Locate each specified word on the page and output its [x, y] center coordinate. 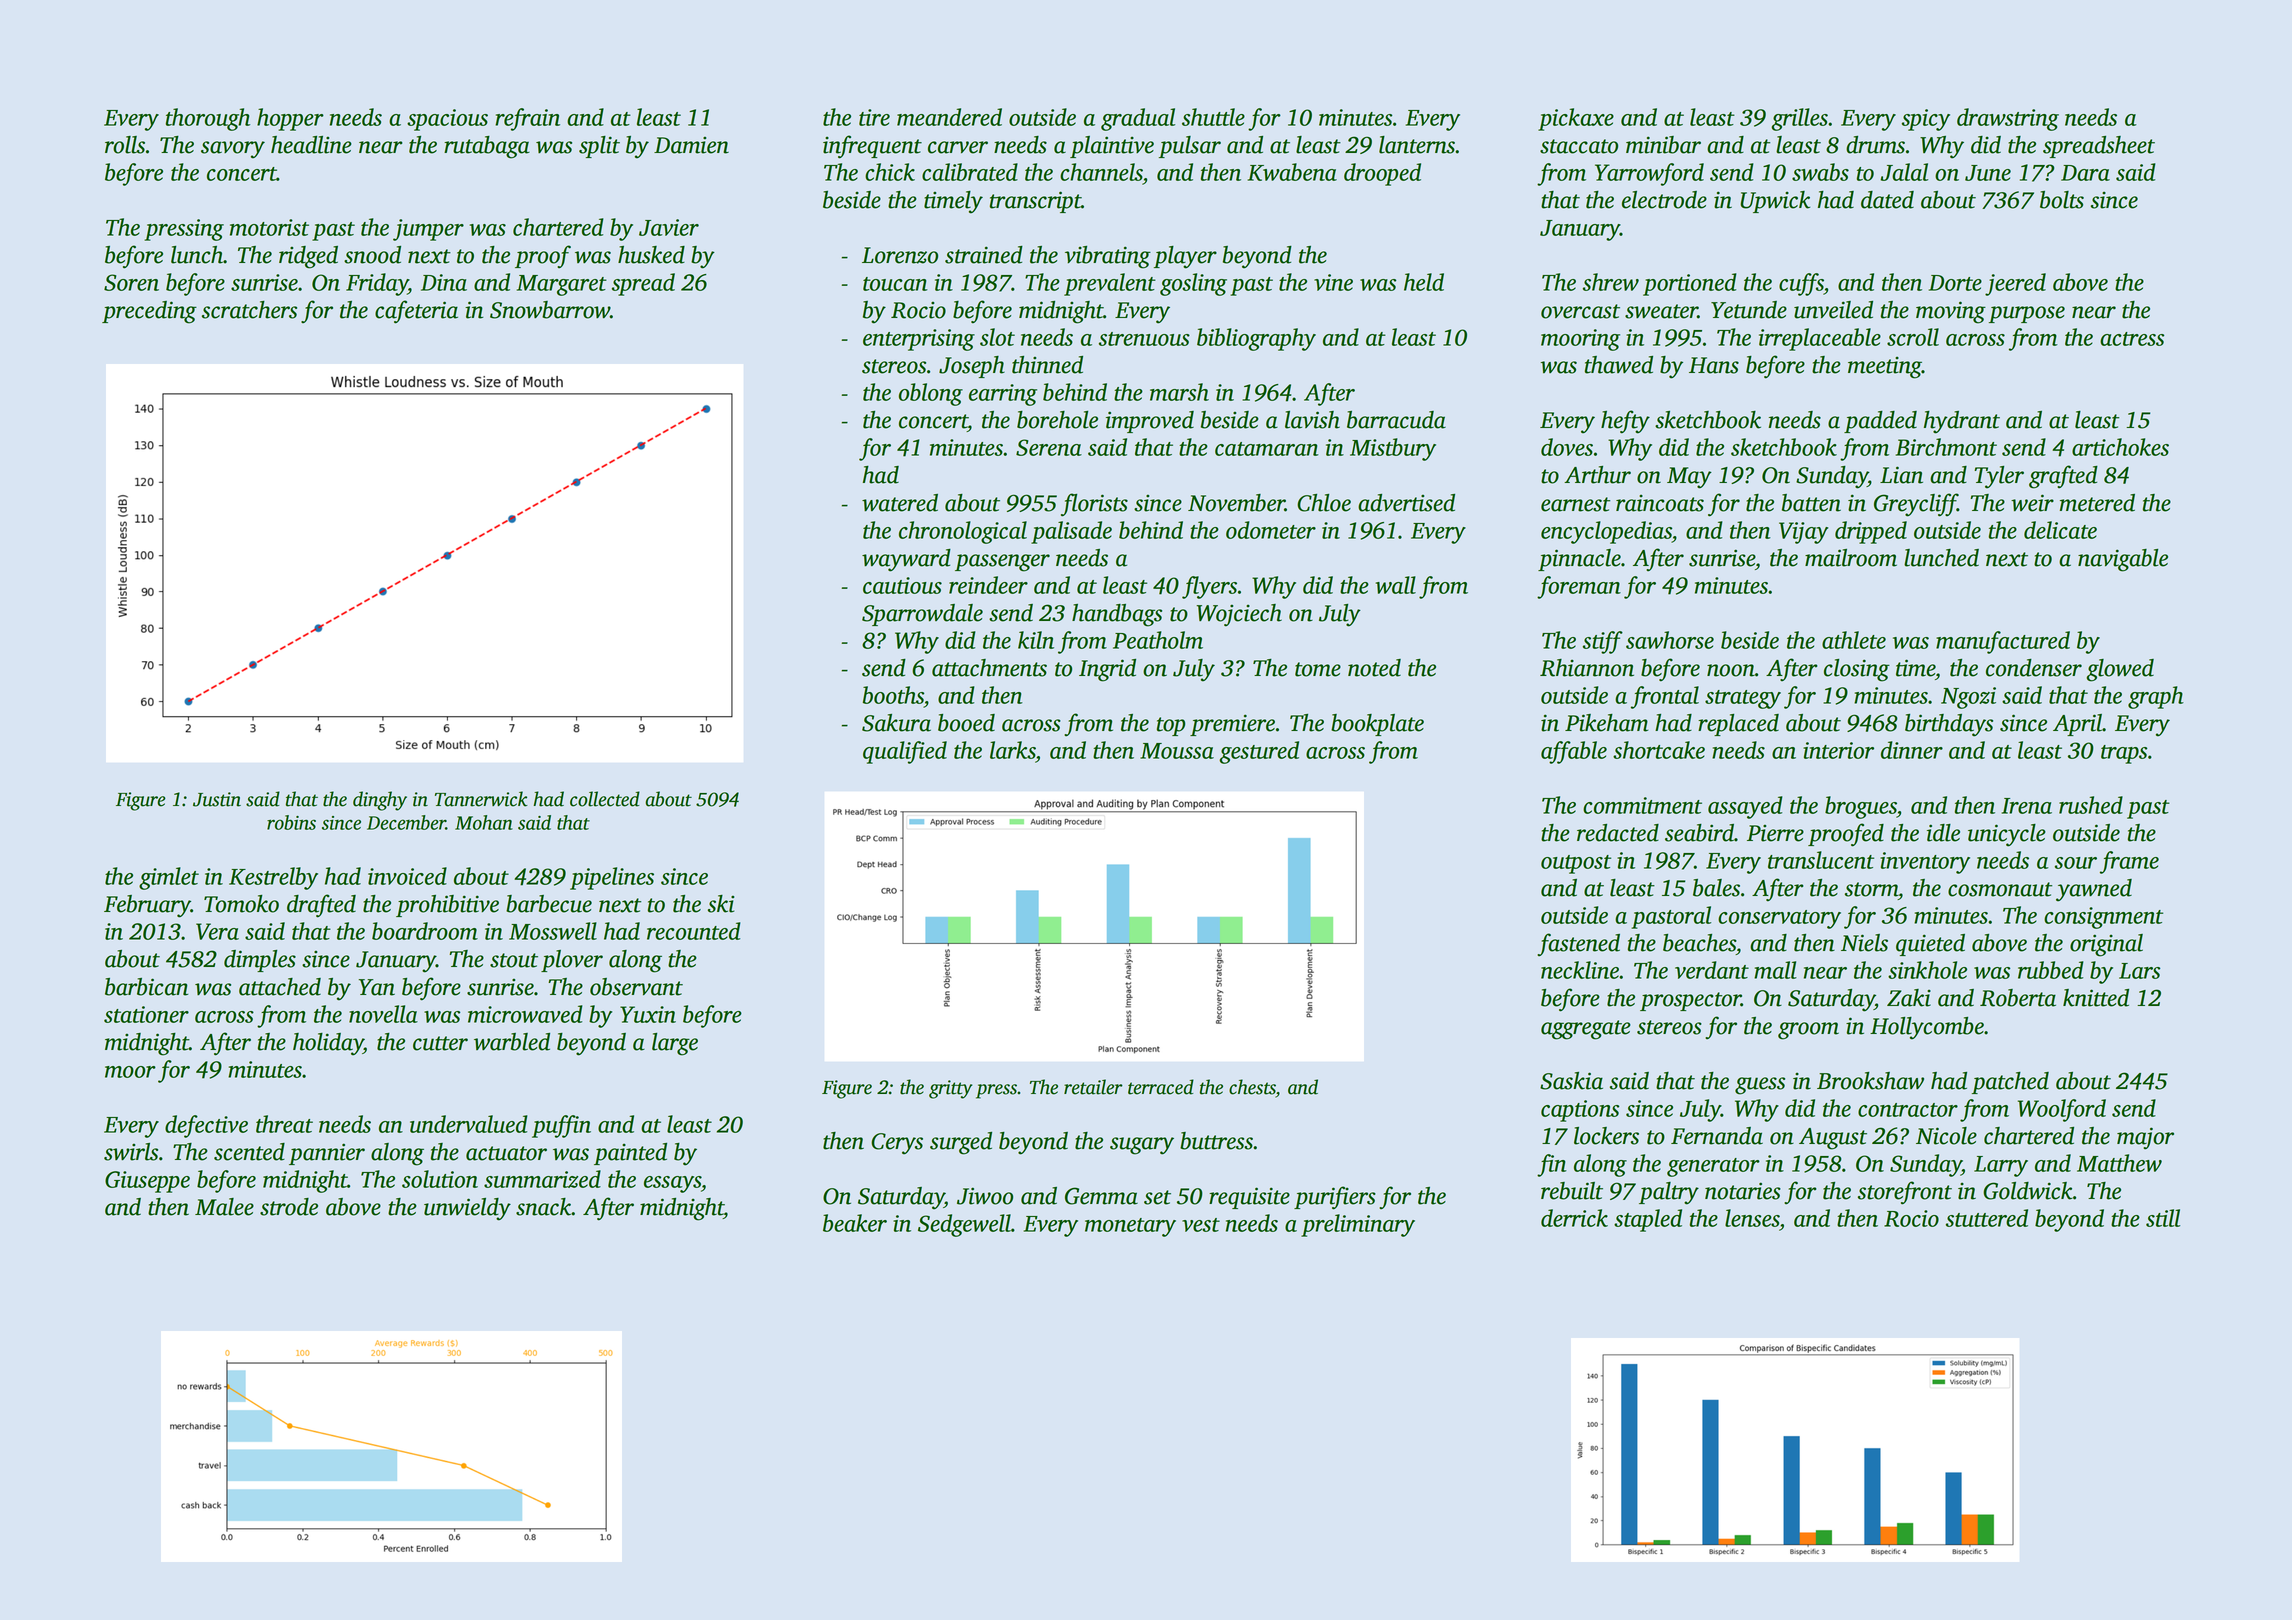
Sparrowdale [922, 615]
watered [900, 503]
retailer [1093, 1087]
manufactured [2003, 642]
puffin [561, 1126]
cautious [902, 585]
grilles [1799, 119]
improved [1150, 422]
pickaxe [1576, 119]
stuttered [1987, 1218]
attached [280, 987]
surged [961, 1143]
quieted [1930, 945]
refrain [527, 119]
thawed [1619, 365]
